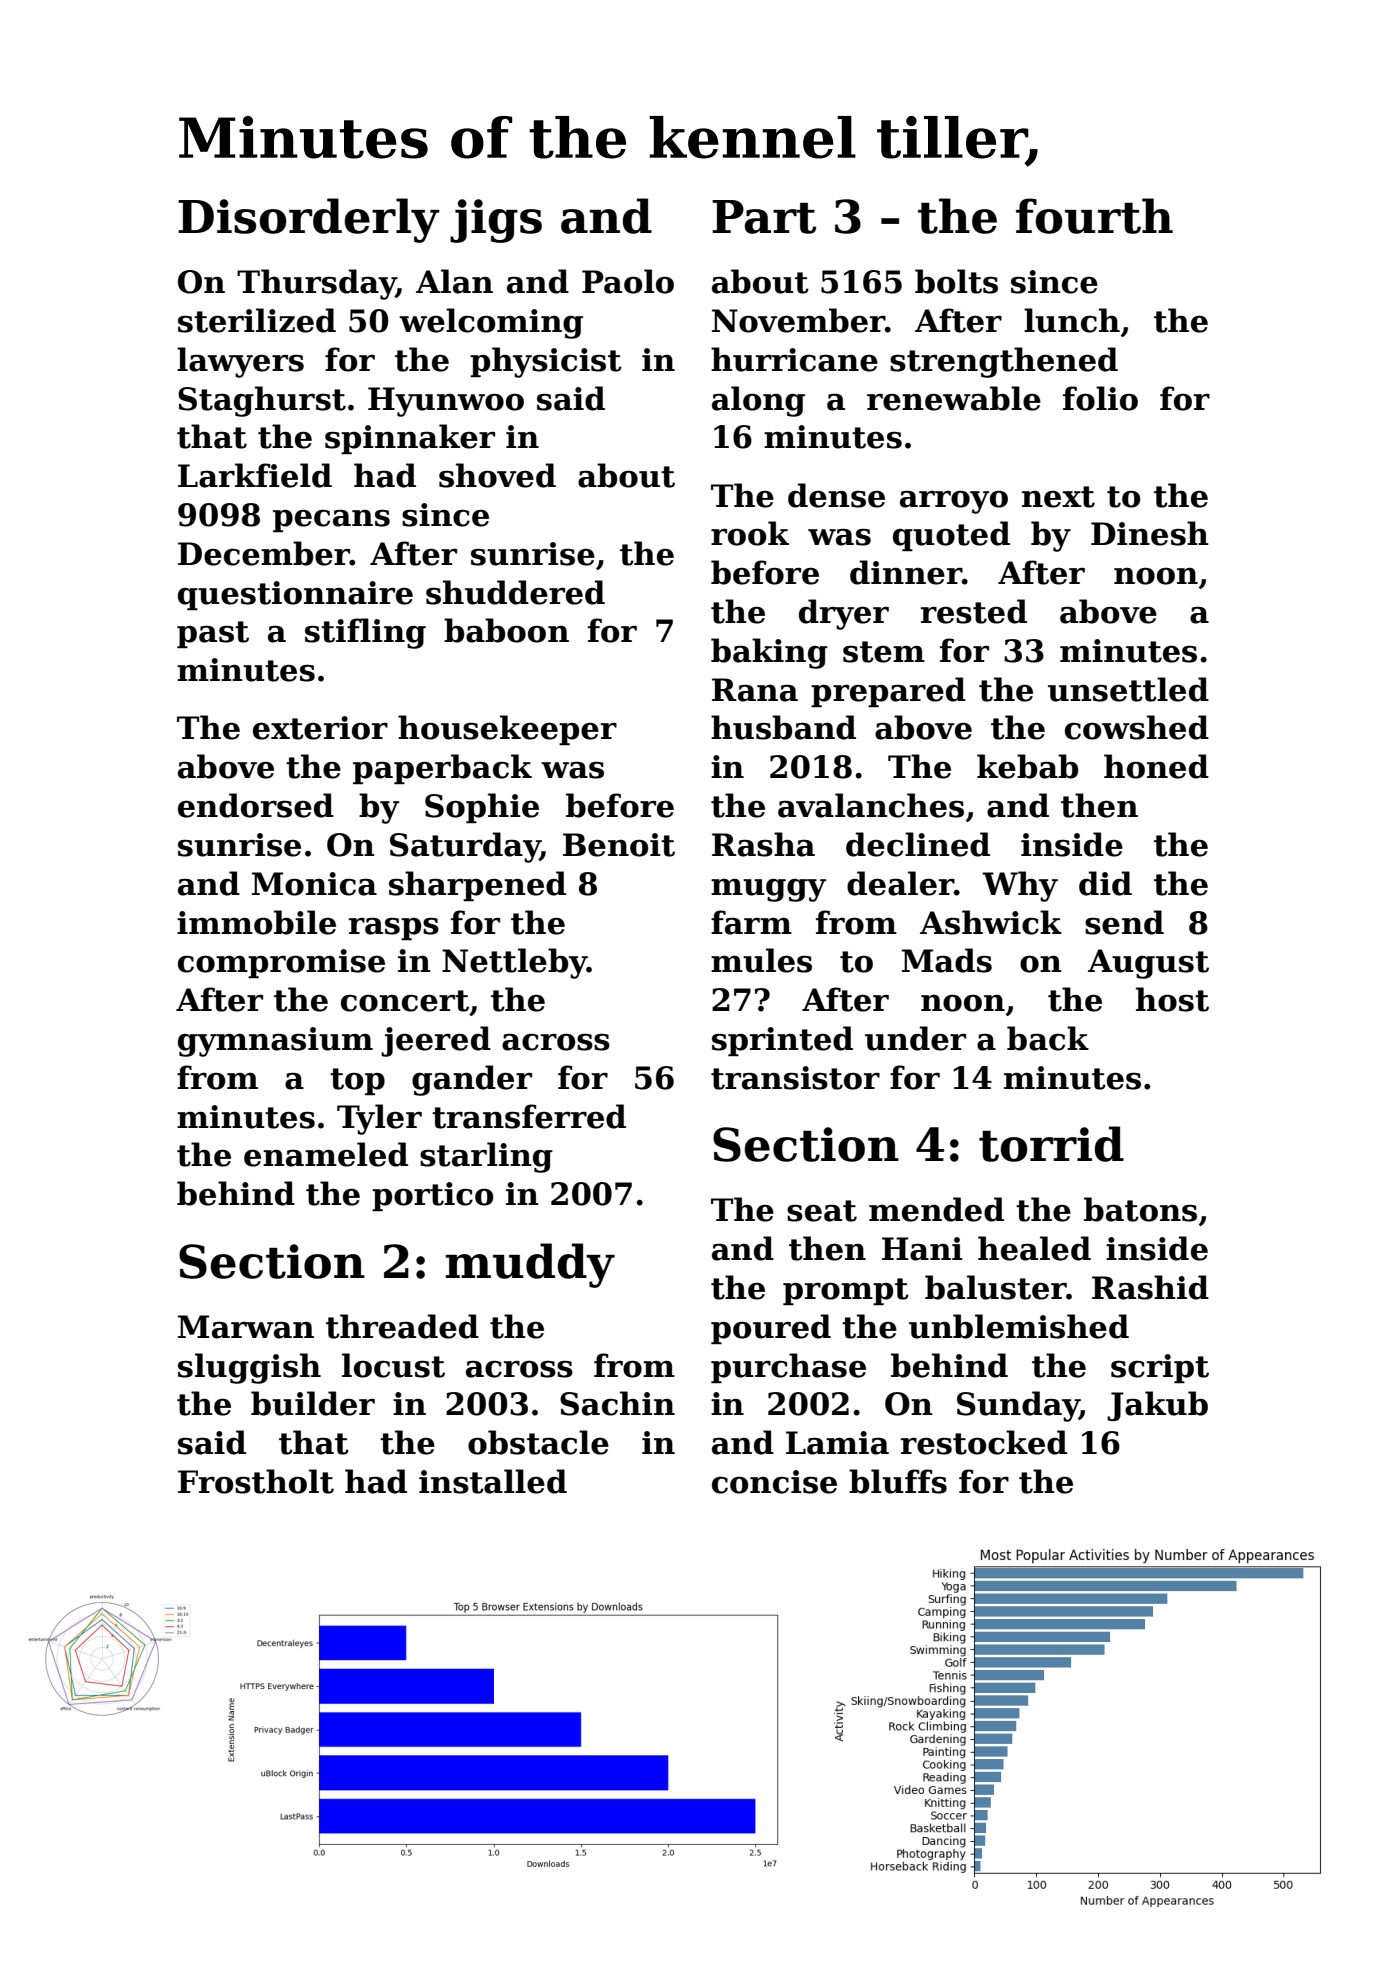 The width and height of the screenshot is (1386, 1969). Describe the element at coordinates (1058, 497) in the screenshot. I see `next` at that location.
